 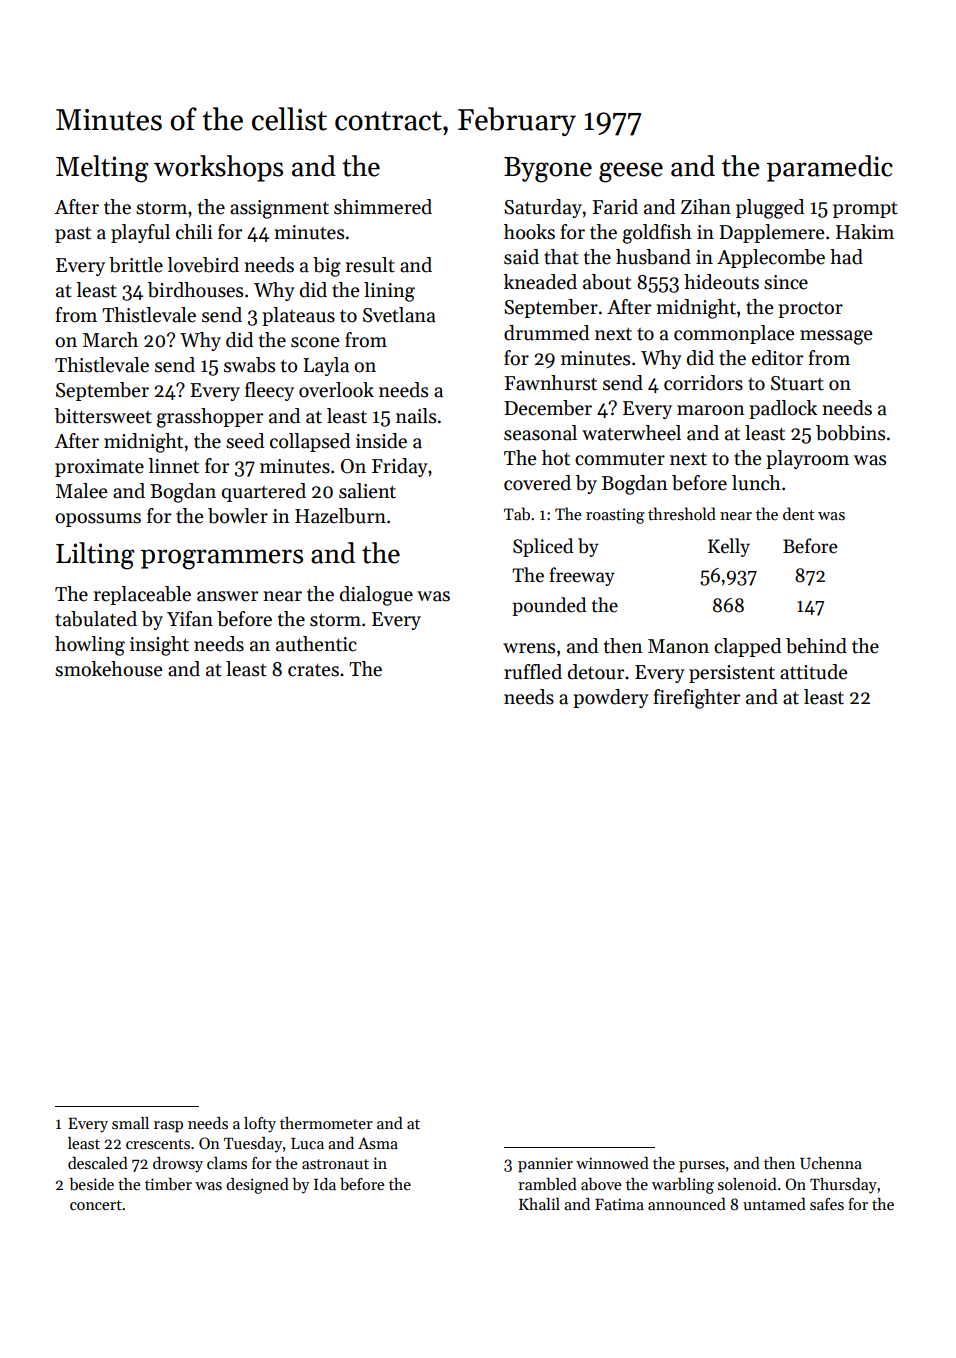 What do you see at coordinates (102, 169) in the page?
I see `Melting` at bounding box center [102, 169].
